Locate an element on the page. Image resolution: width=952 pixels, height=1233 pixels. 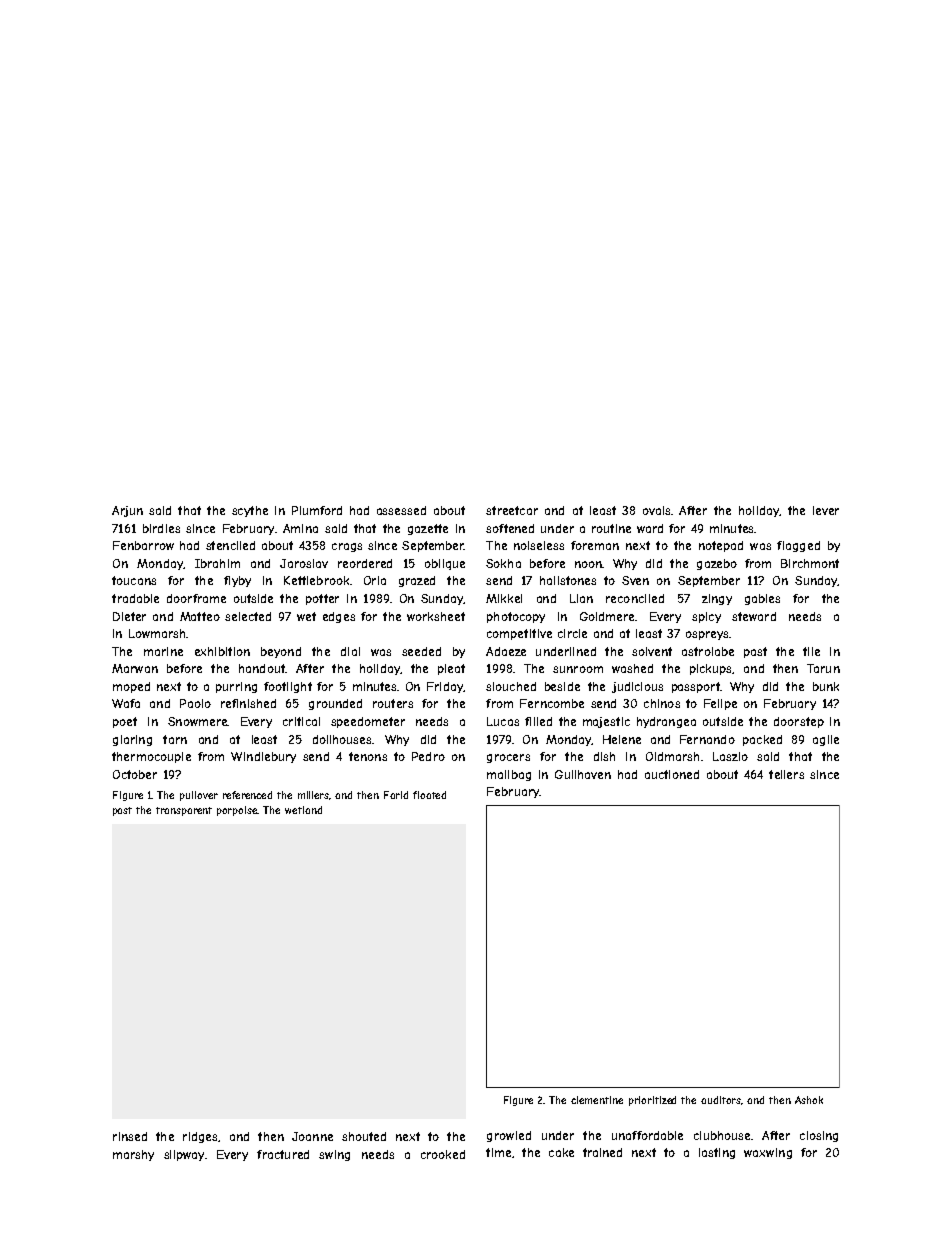
tile is located at coordinates (811, 651).
